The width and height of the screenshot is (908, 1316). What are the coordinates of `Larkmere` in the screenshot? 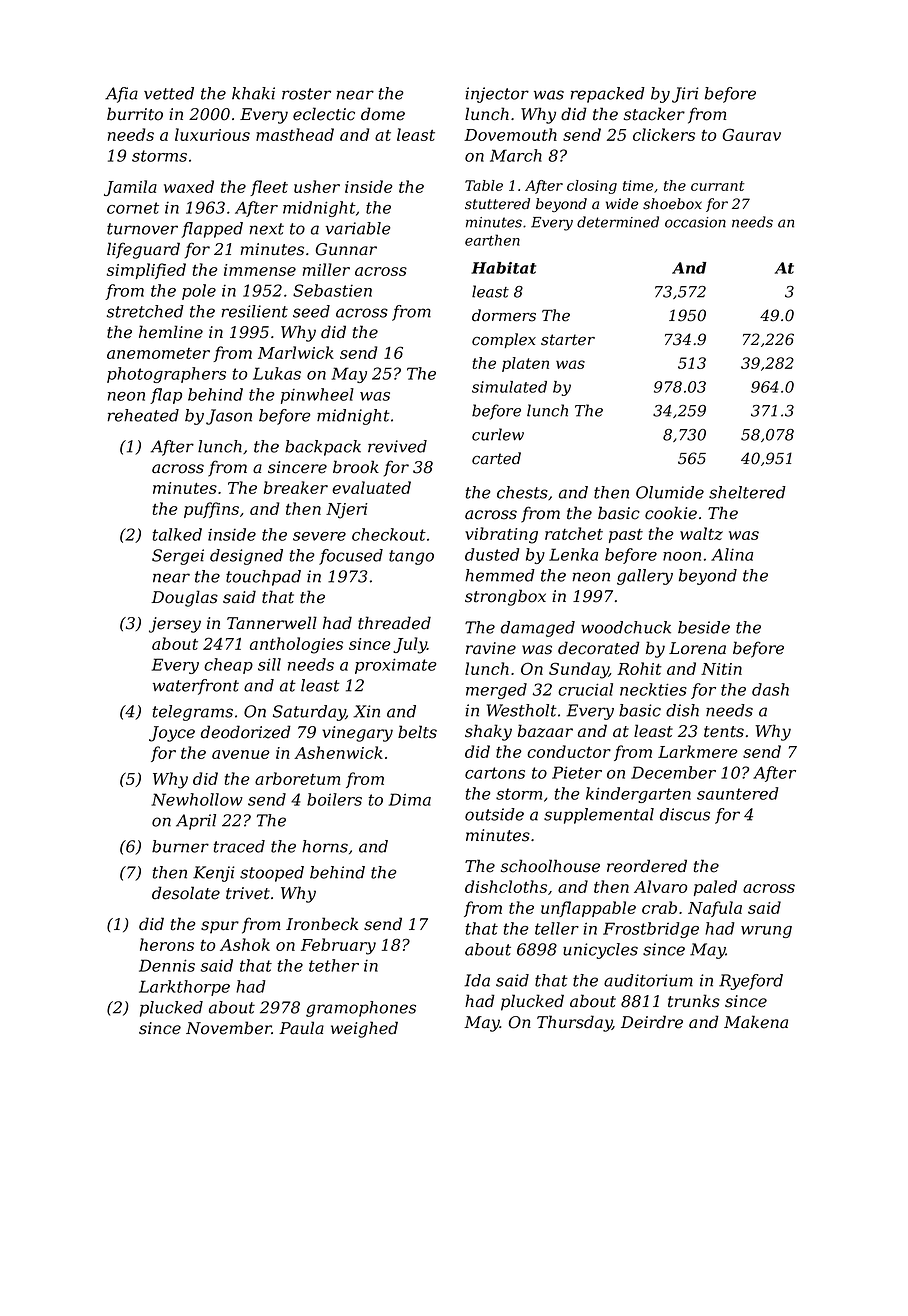 It's located at (698, 751).
